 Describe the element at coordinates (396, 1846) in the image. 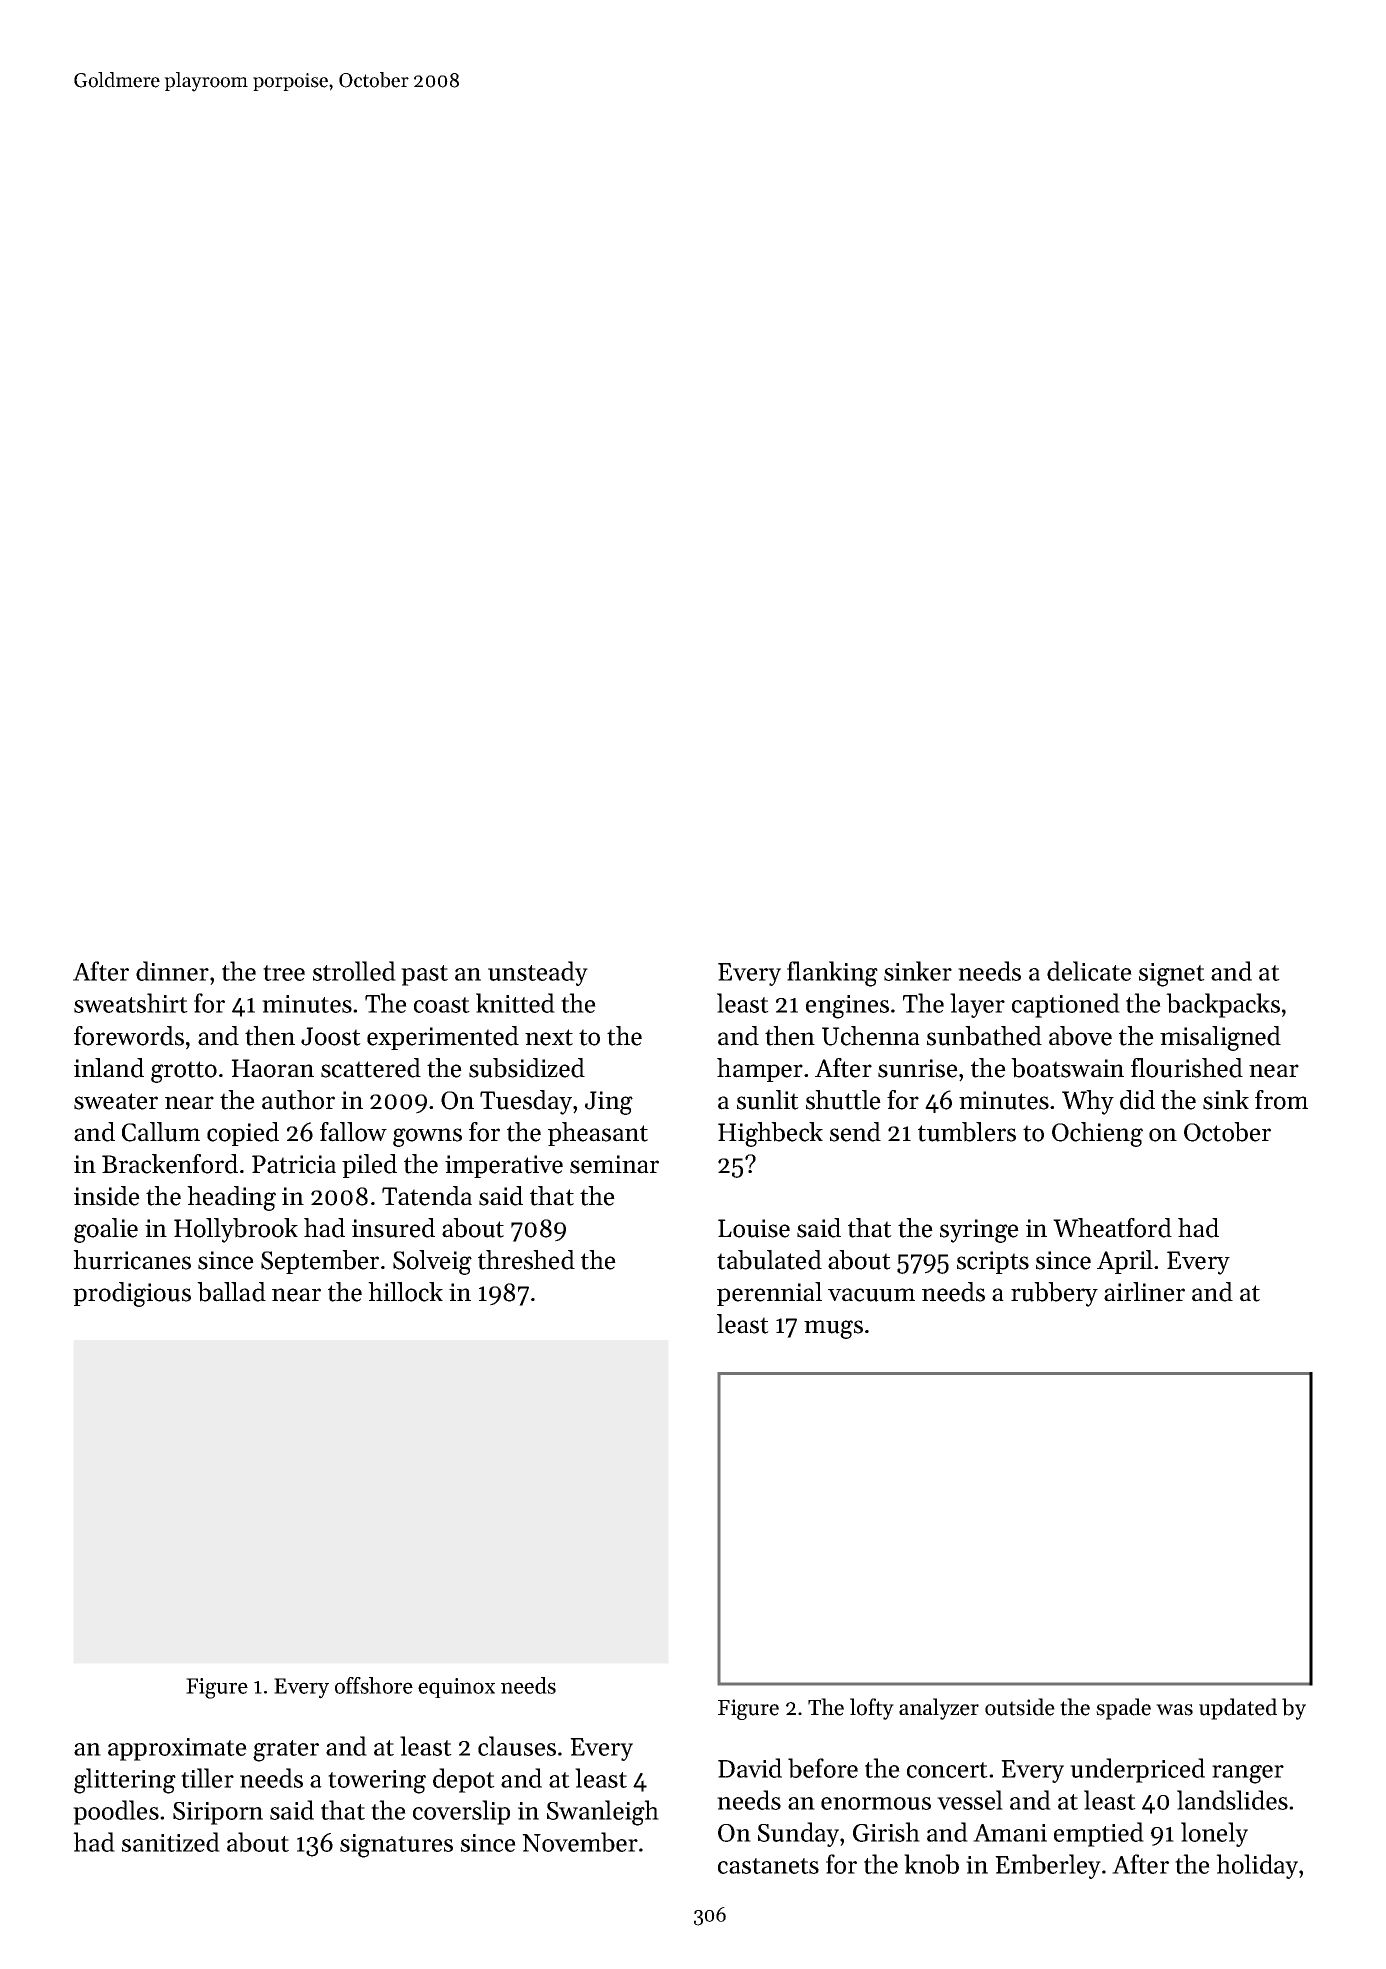

I see `signatures` at that location.
